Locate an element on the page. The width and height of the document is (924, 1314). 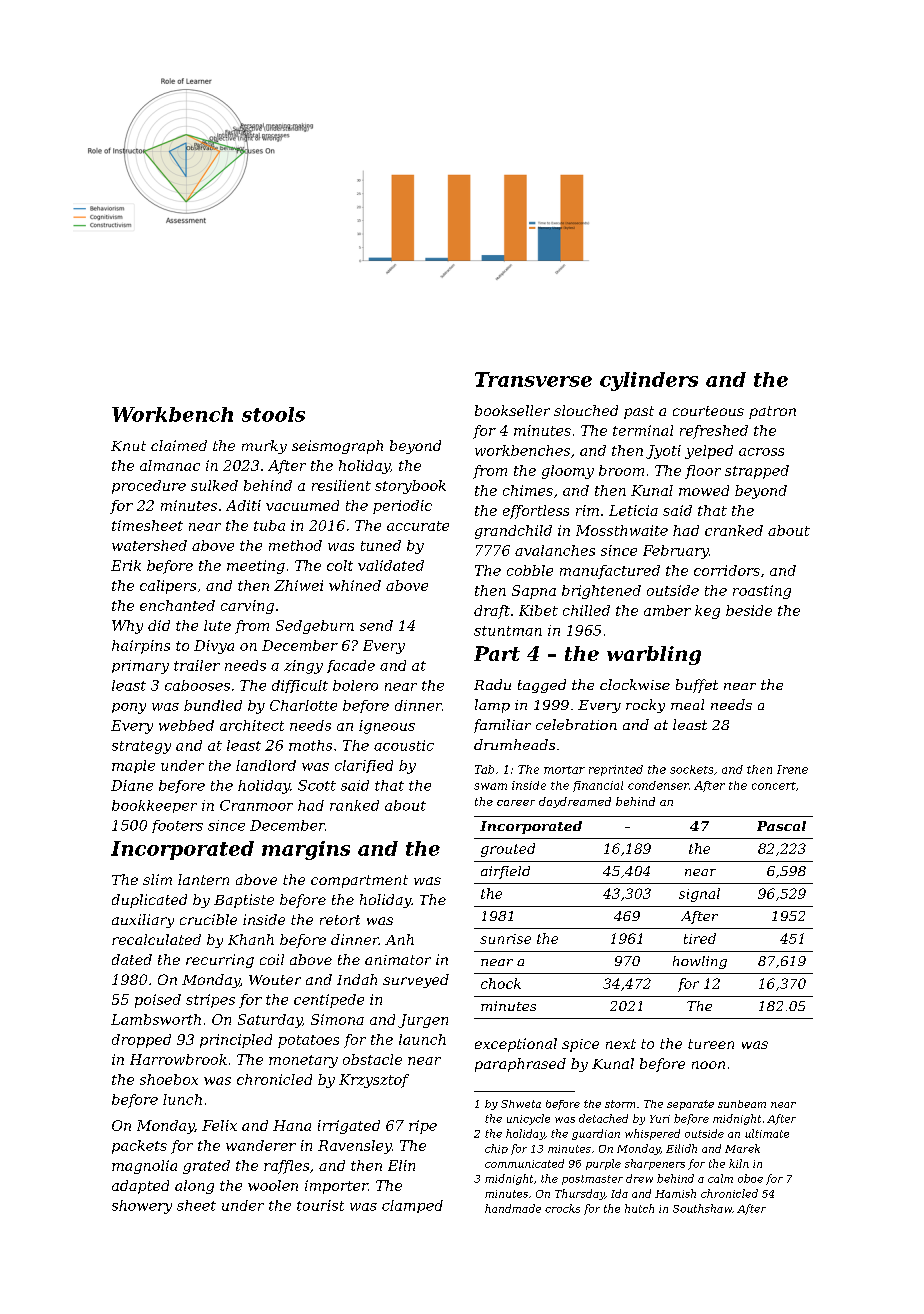
calipers is located at coordinates (168, 587).
